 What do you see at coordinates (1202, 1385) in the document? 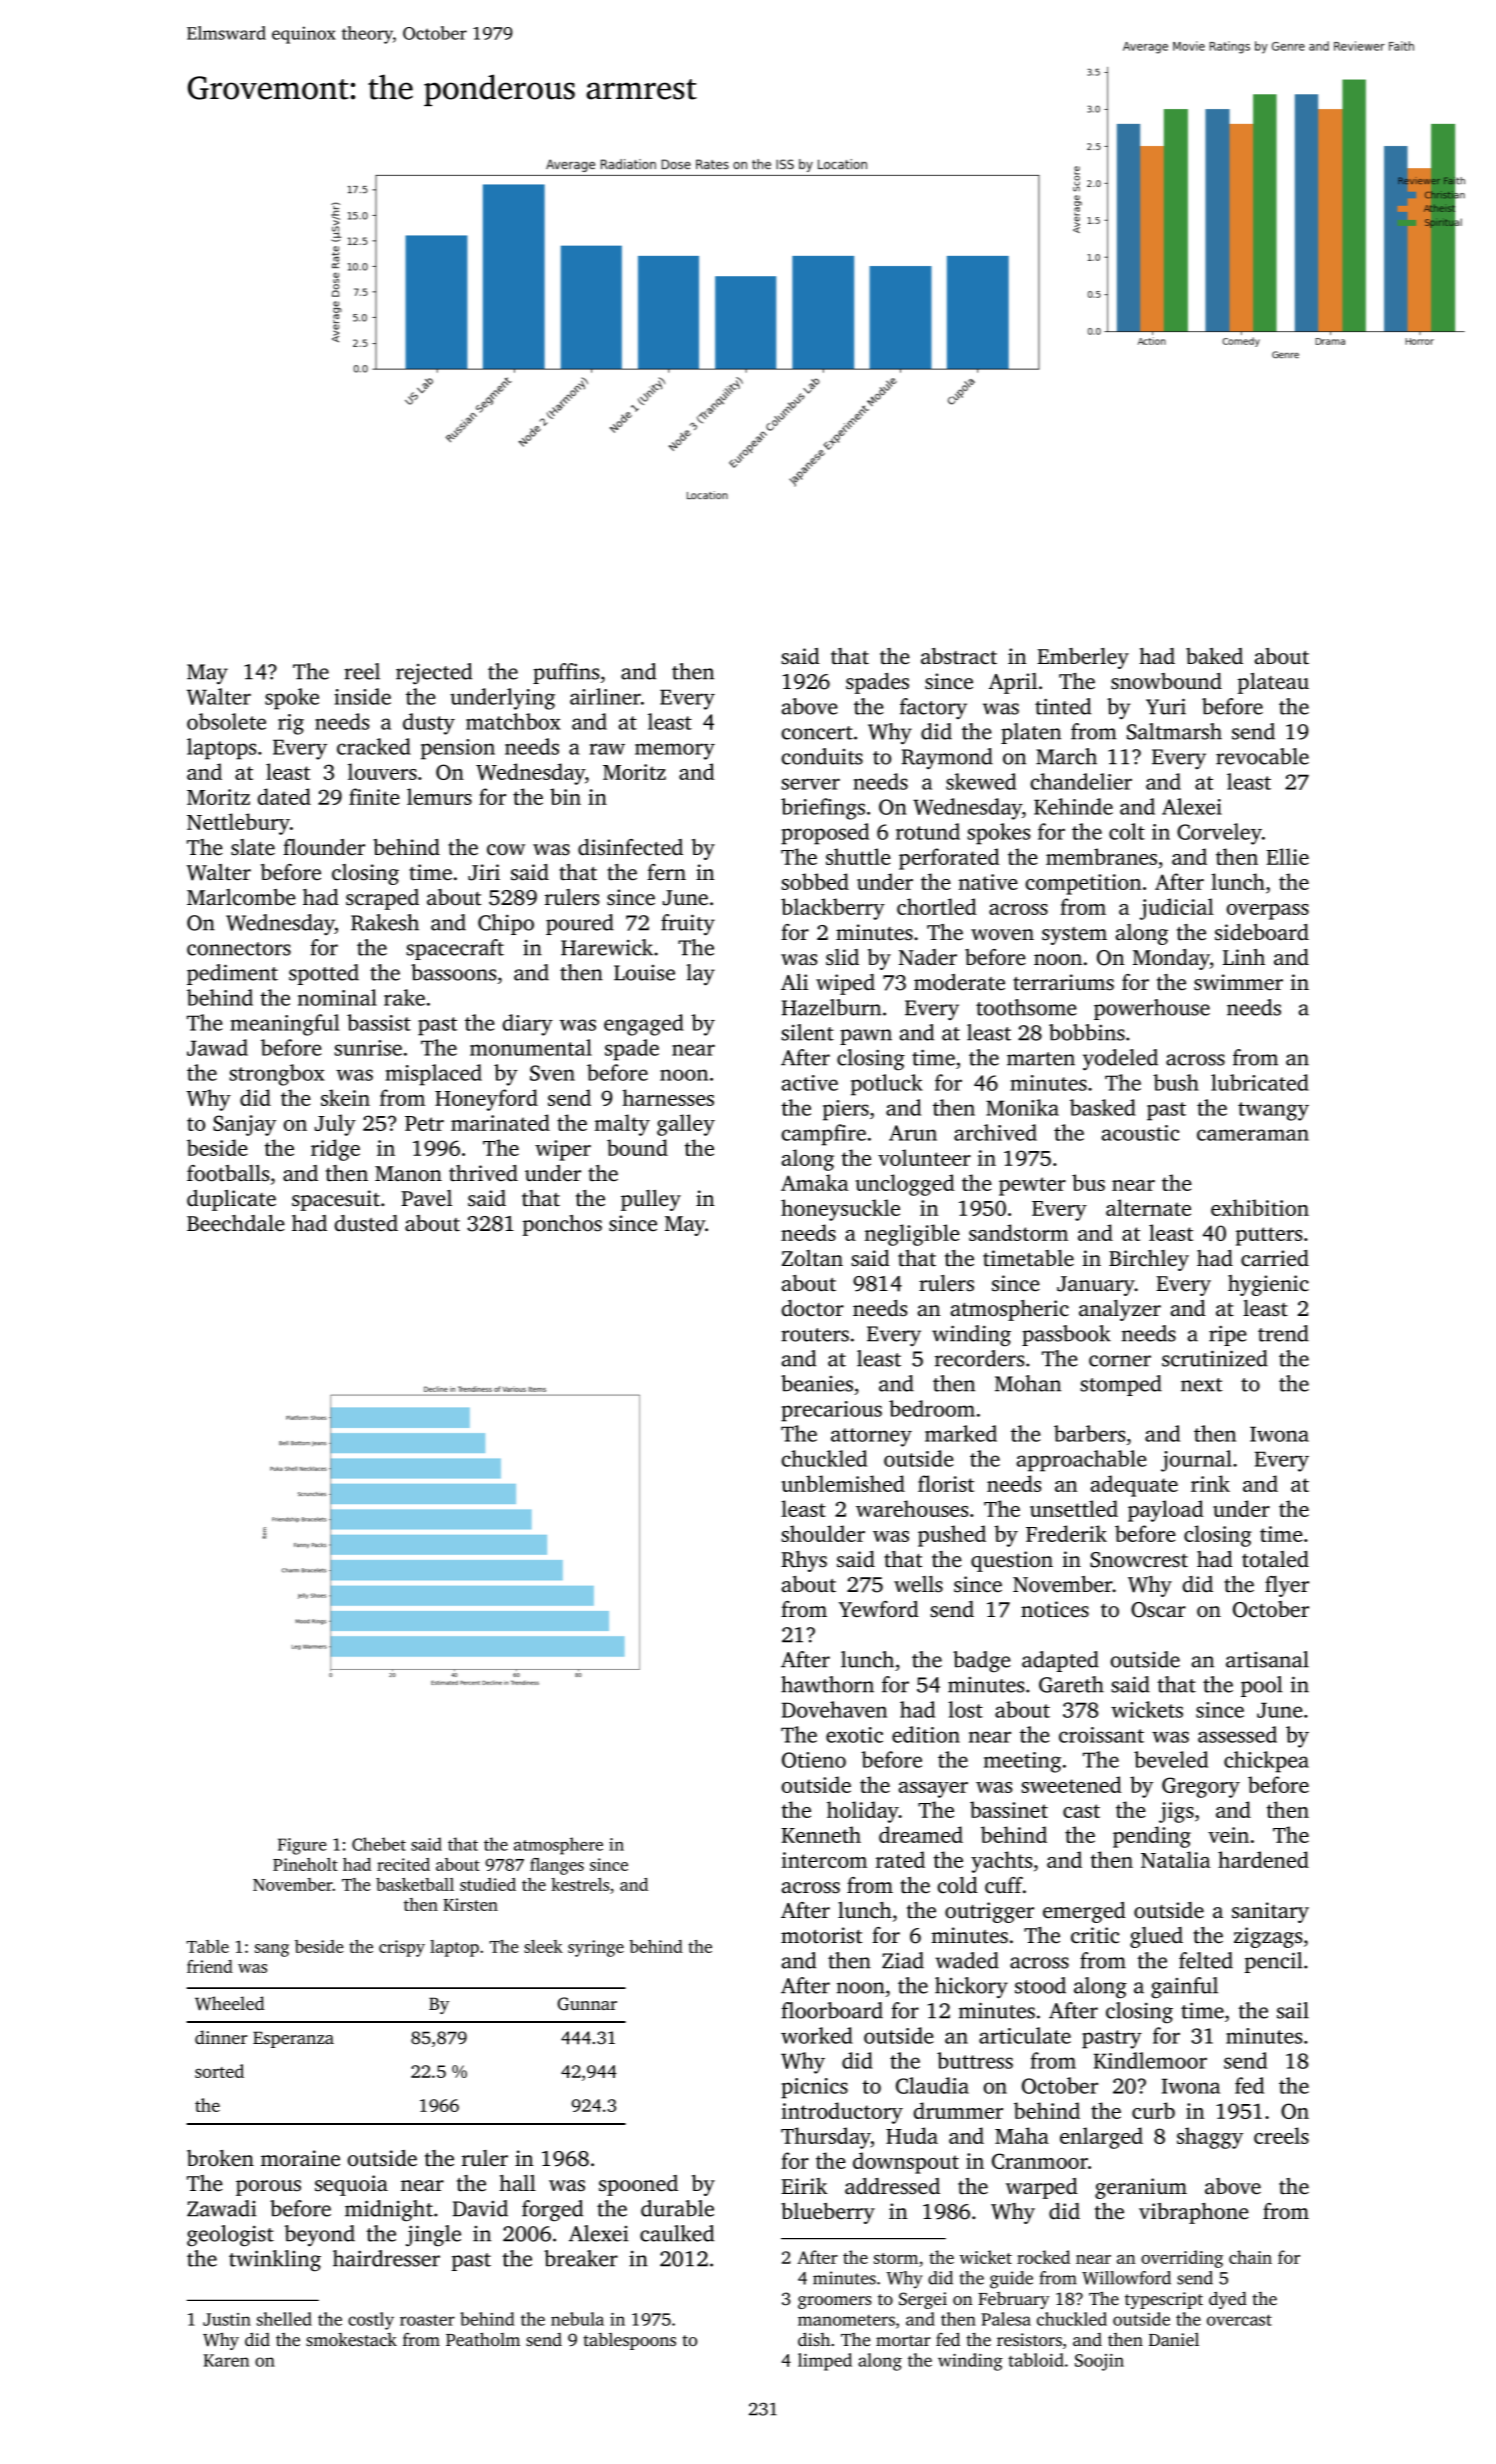
I see `next` at bounding box center [1202, 1385].
